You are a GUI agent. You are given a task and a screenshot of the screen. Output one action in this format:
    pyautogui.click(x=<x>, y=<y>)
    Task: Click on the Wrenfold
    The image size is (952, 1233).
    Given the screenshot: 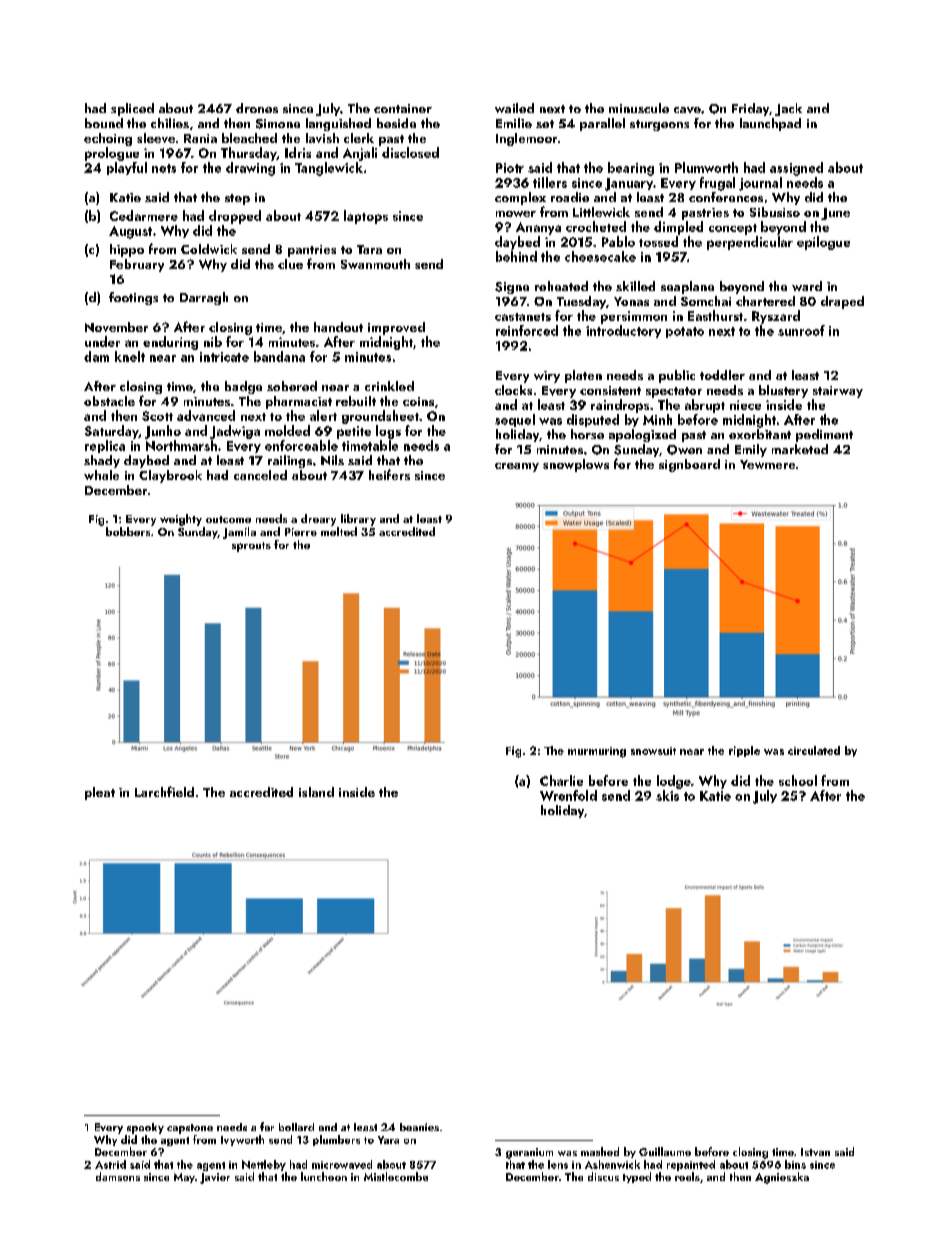 What is the action you would take?
    pyautogui.click(x=568, y=795)
